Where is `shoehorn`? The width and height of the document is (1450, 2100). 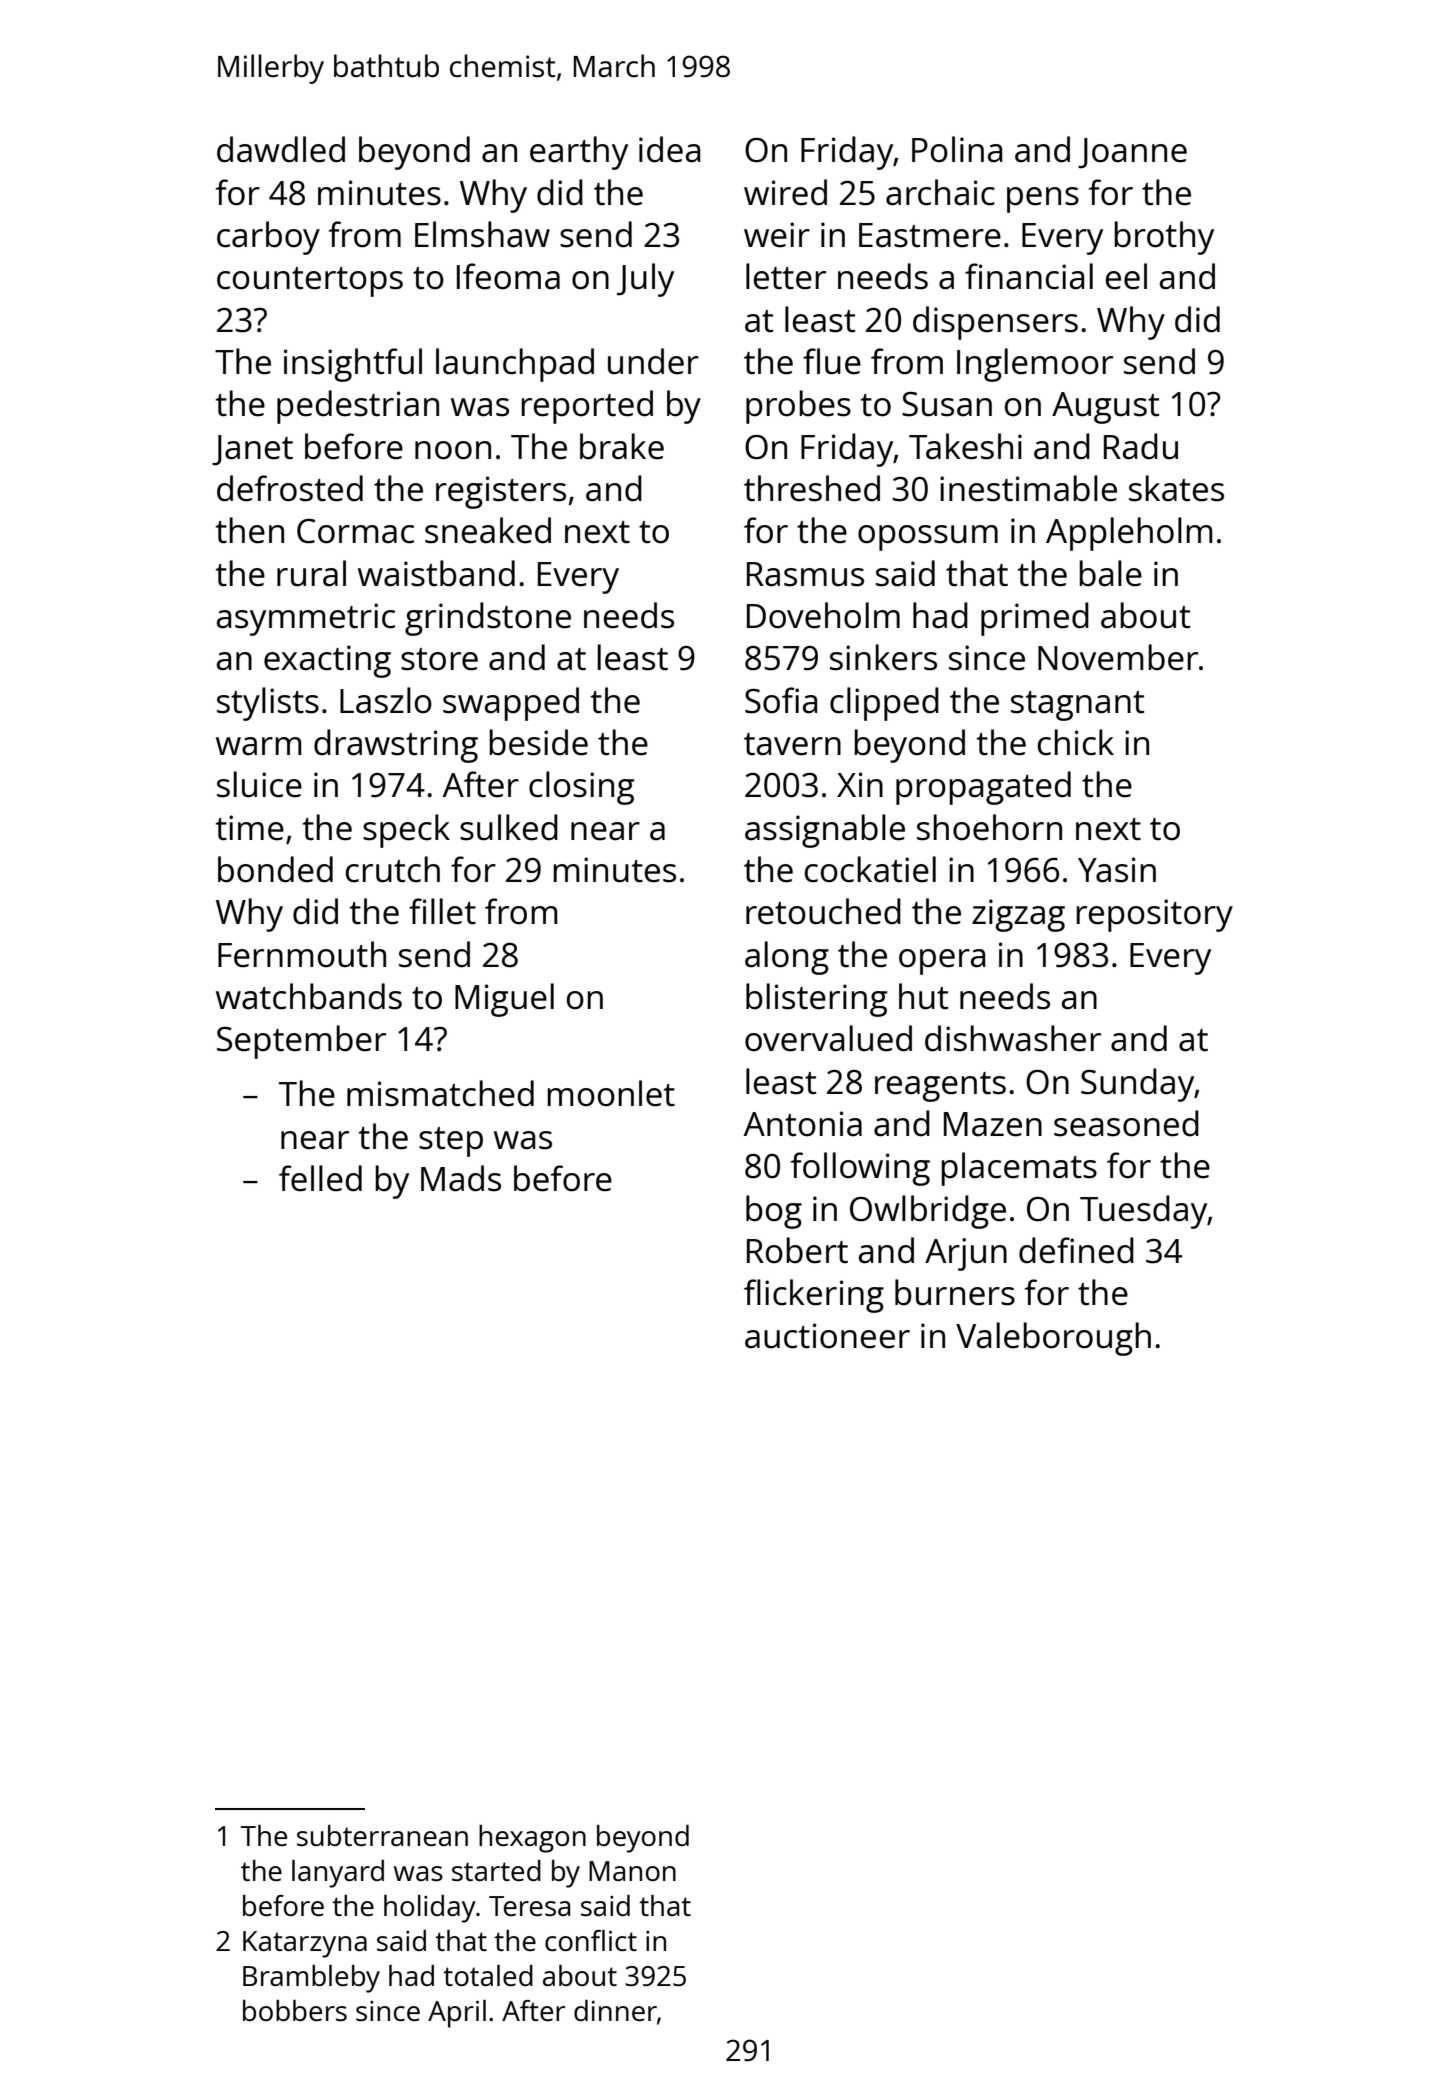 shoehorn is located at coordinates (989, 827).
